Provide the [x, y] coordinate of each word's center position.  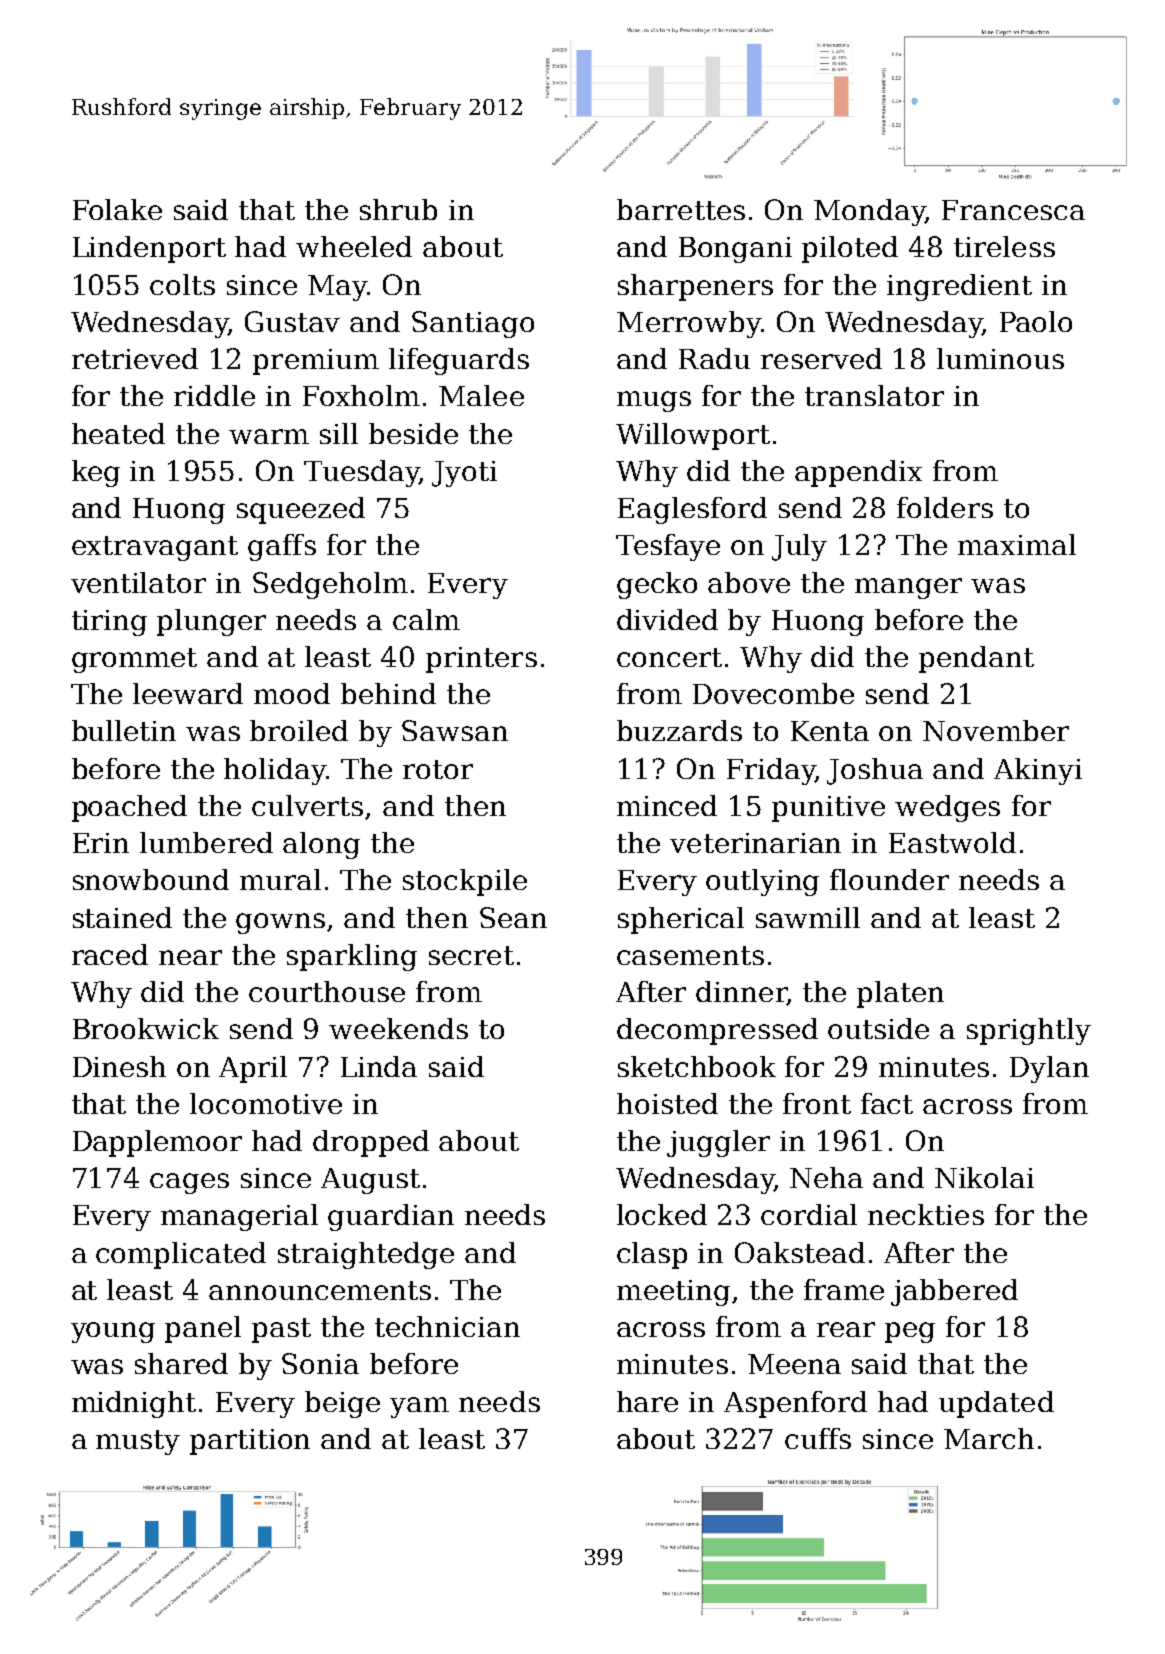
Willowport [693, 436]
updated [996, 1404]
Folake [117, 209]
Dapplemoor [157, 1143]
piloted [850, 249]
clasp [652, 1255]
